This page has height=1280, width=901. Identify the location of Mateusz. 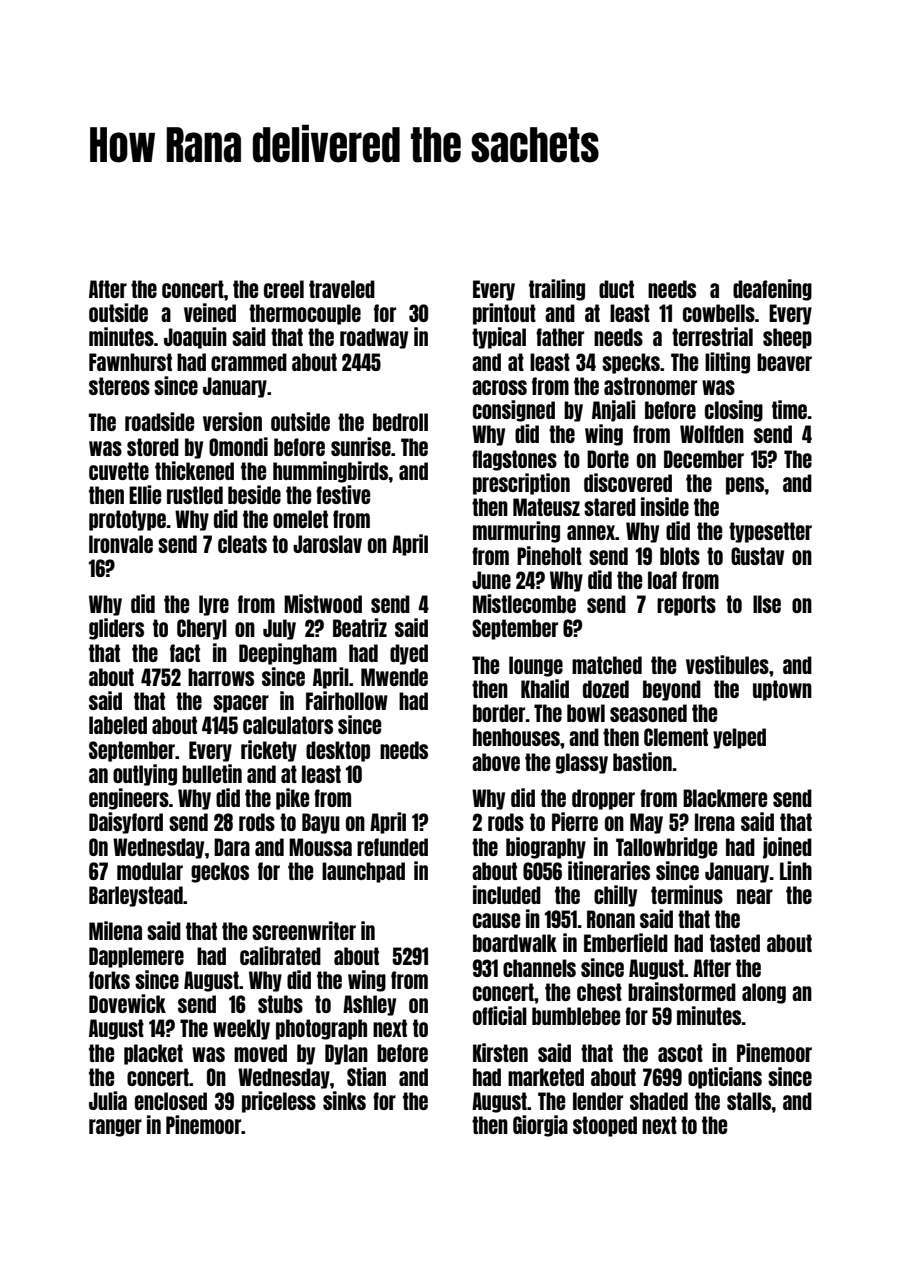
(546, 507).
